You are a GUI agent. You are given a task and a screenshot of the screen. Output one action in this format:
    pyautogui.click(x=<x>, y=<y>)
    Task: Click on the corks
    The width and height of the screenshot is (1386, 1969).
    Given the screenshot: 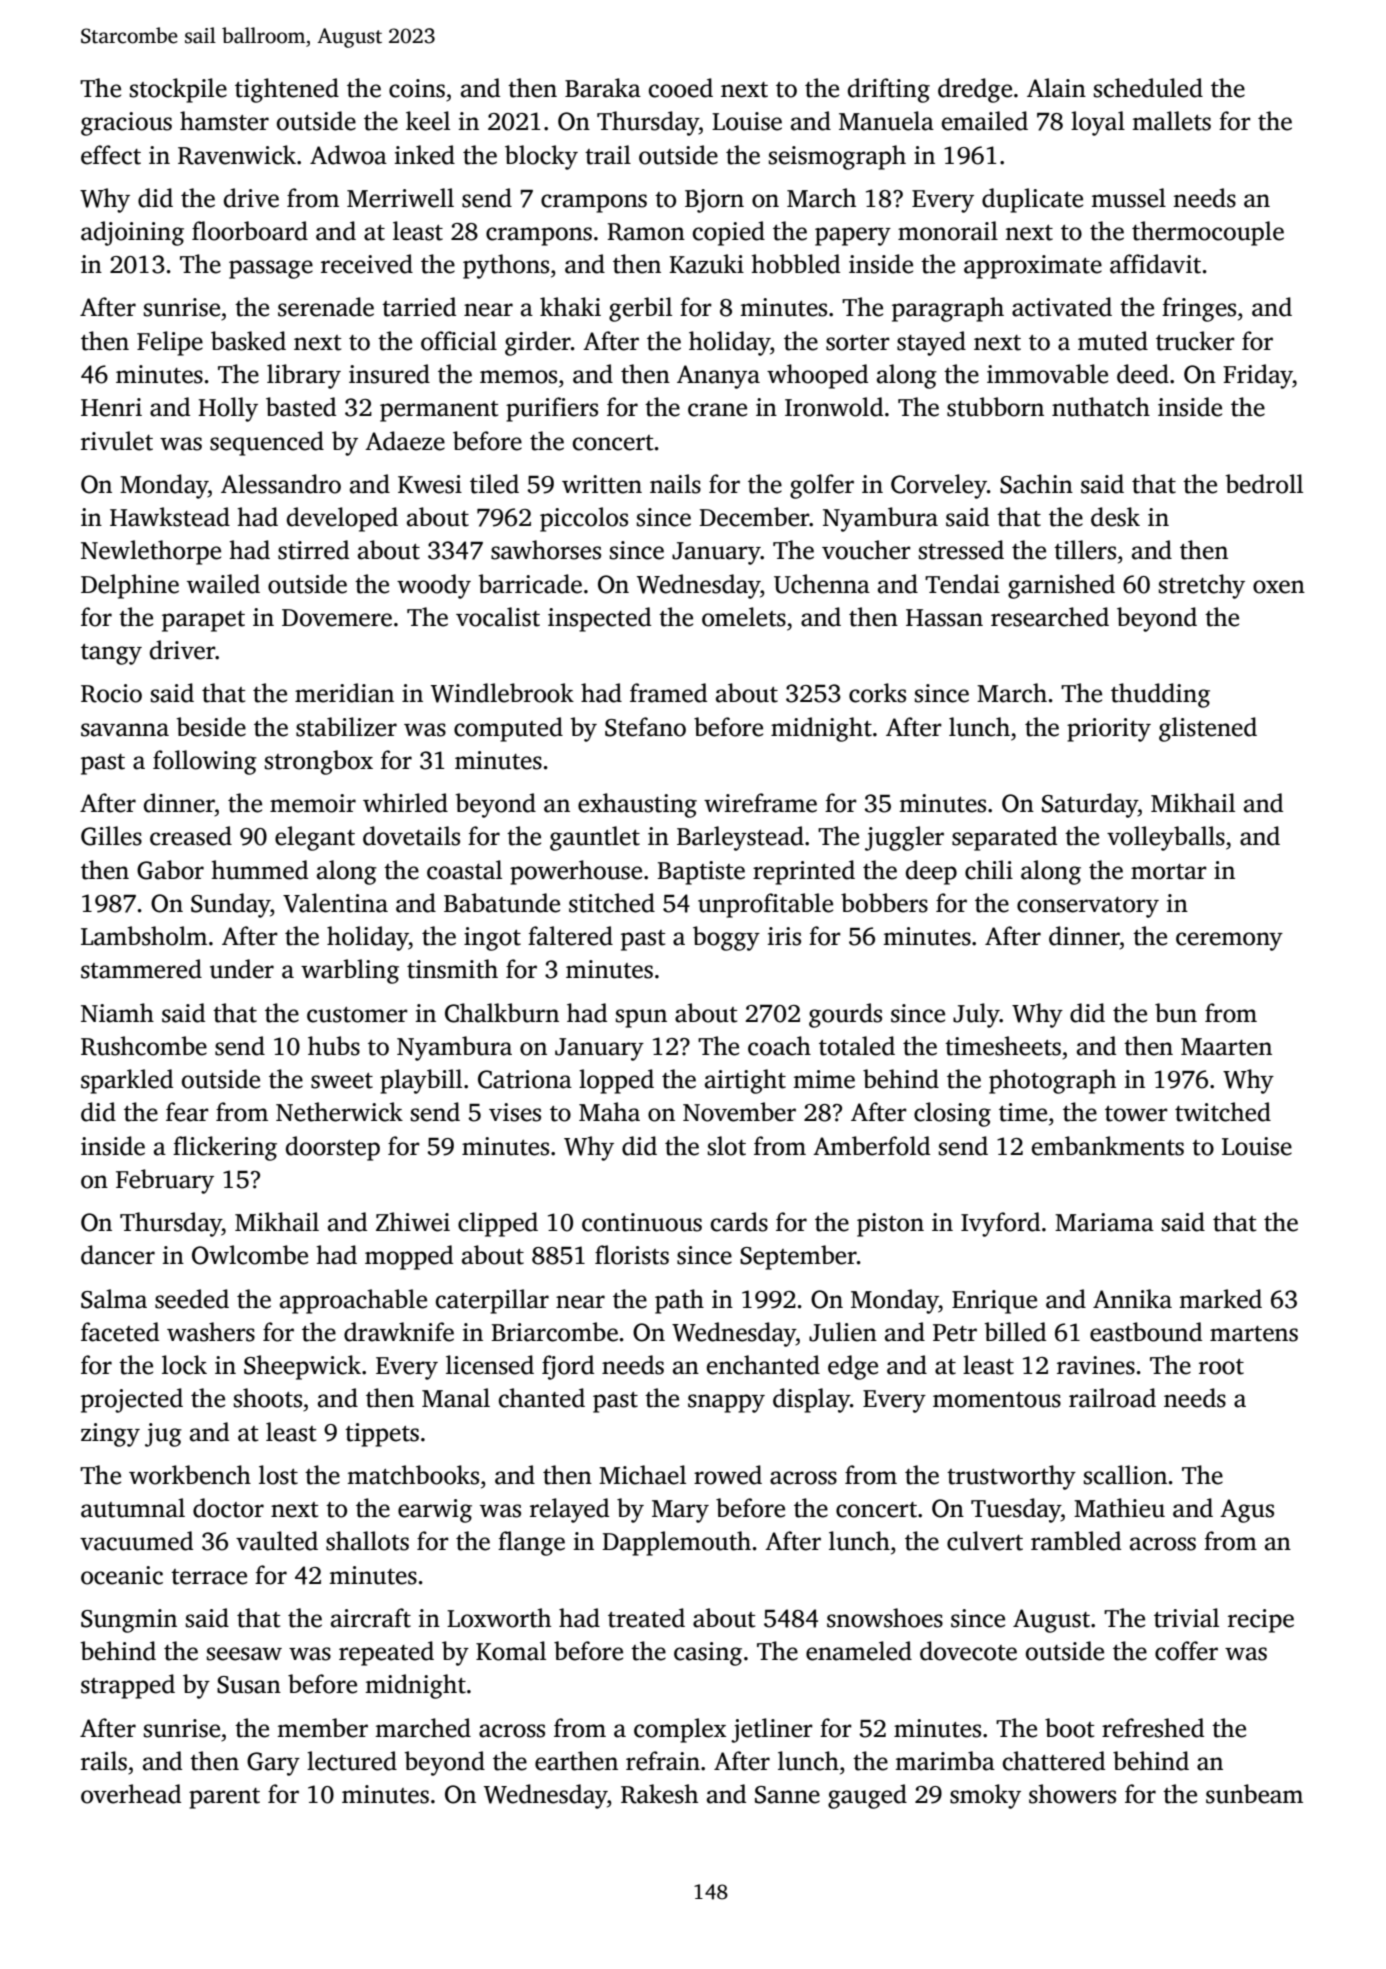 What is the action you would take?
    pyautogui.click(x=877, y=693)
